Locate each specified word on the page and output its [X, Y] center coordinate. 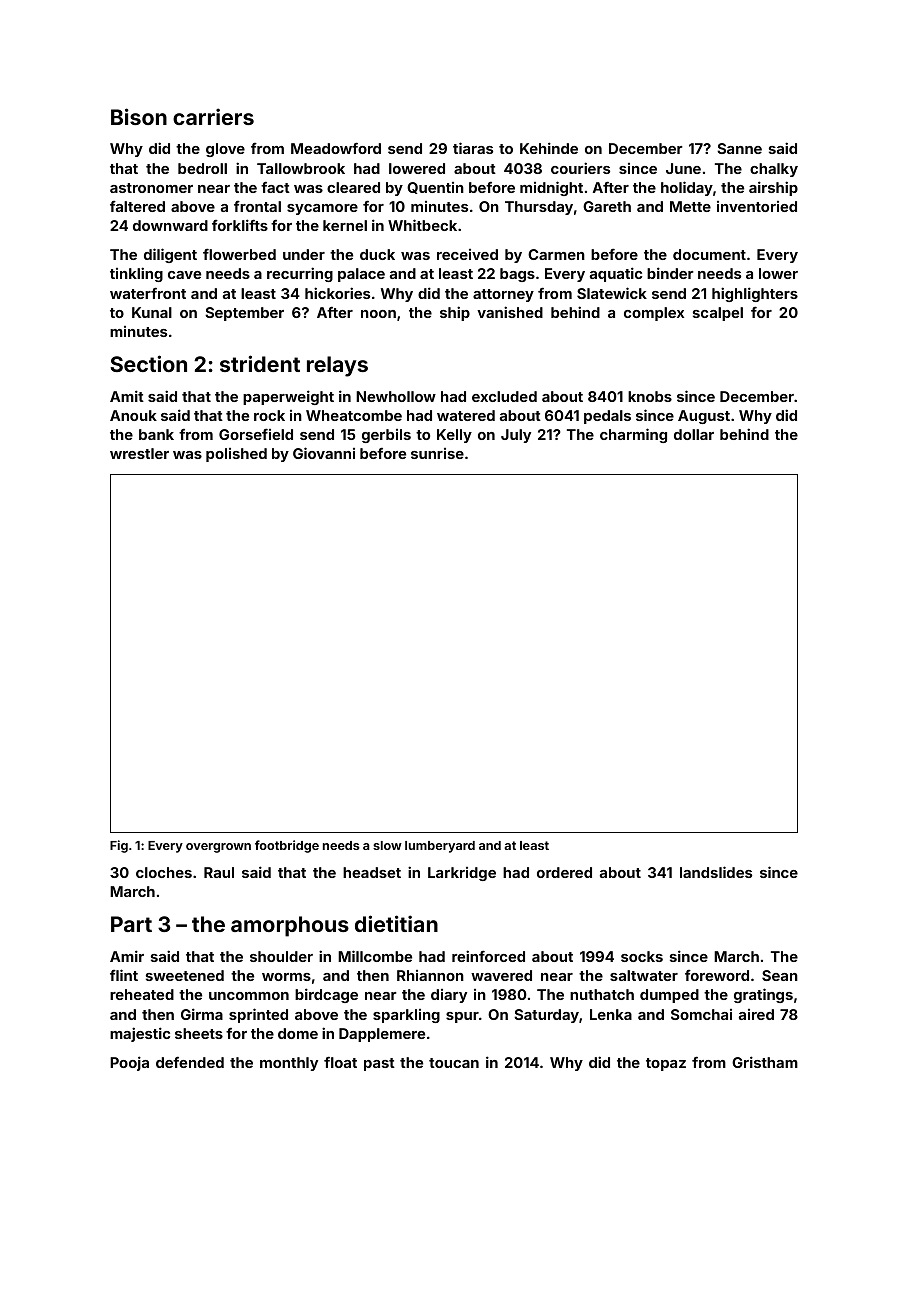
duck [377, 254]
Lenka [611, 1014]
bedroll [202, 168]
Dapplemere [382, 1035]
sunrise [437, 453]
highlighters [755, 294]
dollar [694, 434]
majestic [140, 1034]
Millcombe [375, 956]
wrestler [139, 453]
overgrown [218, 848]
